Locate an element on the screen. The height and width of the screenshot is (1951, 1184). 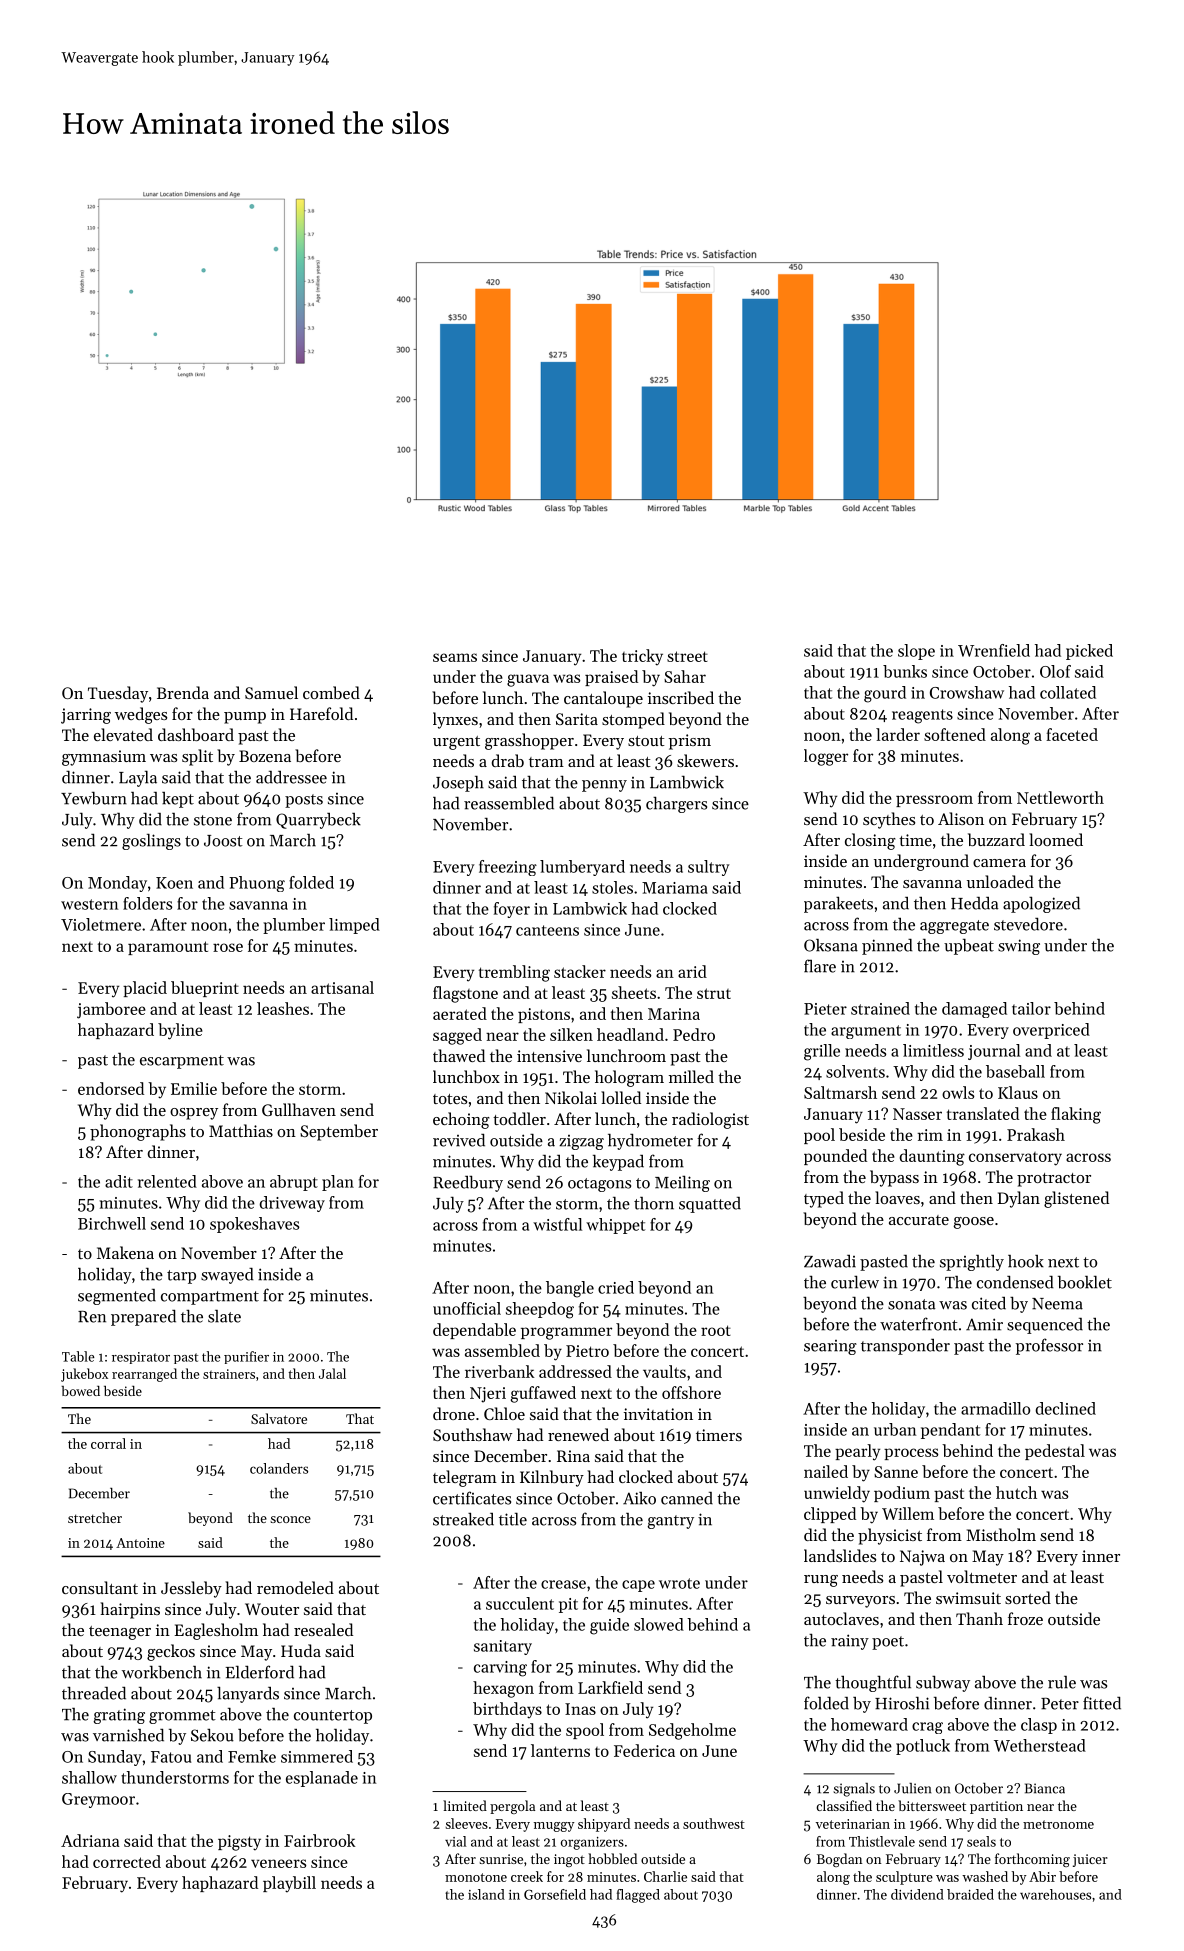
street is located at coordinates (687, 656).
